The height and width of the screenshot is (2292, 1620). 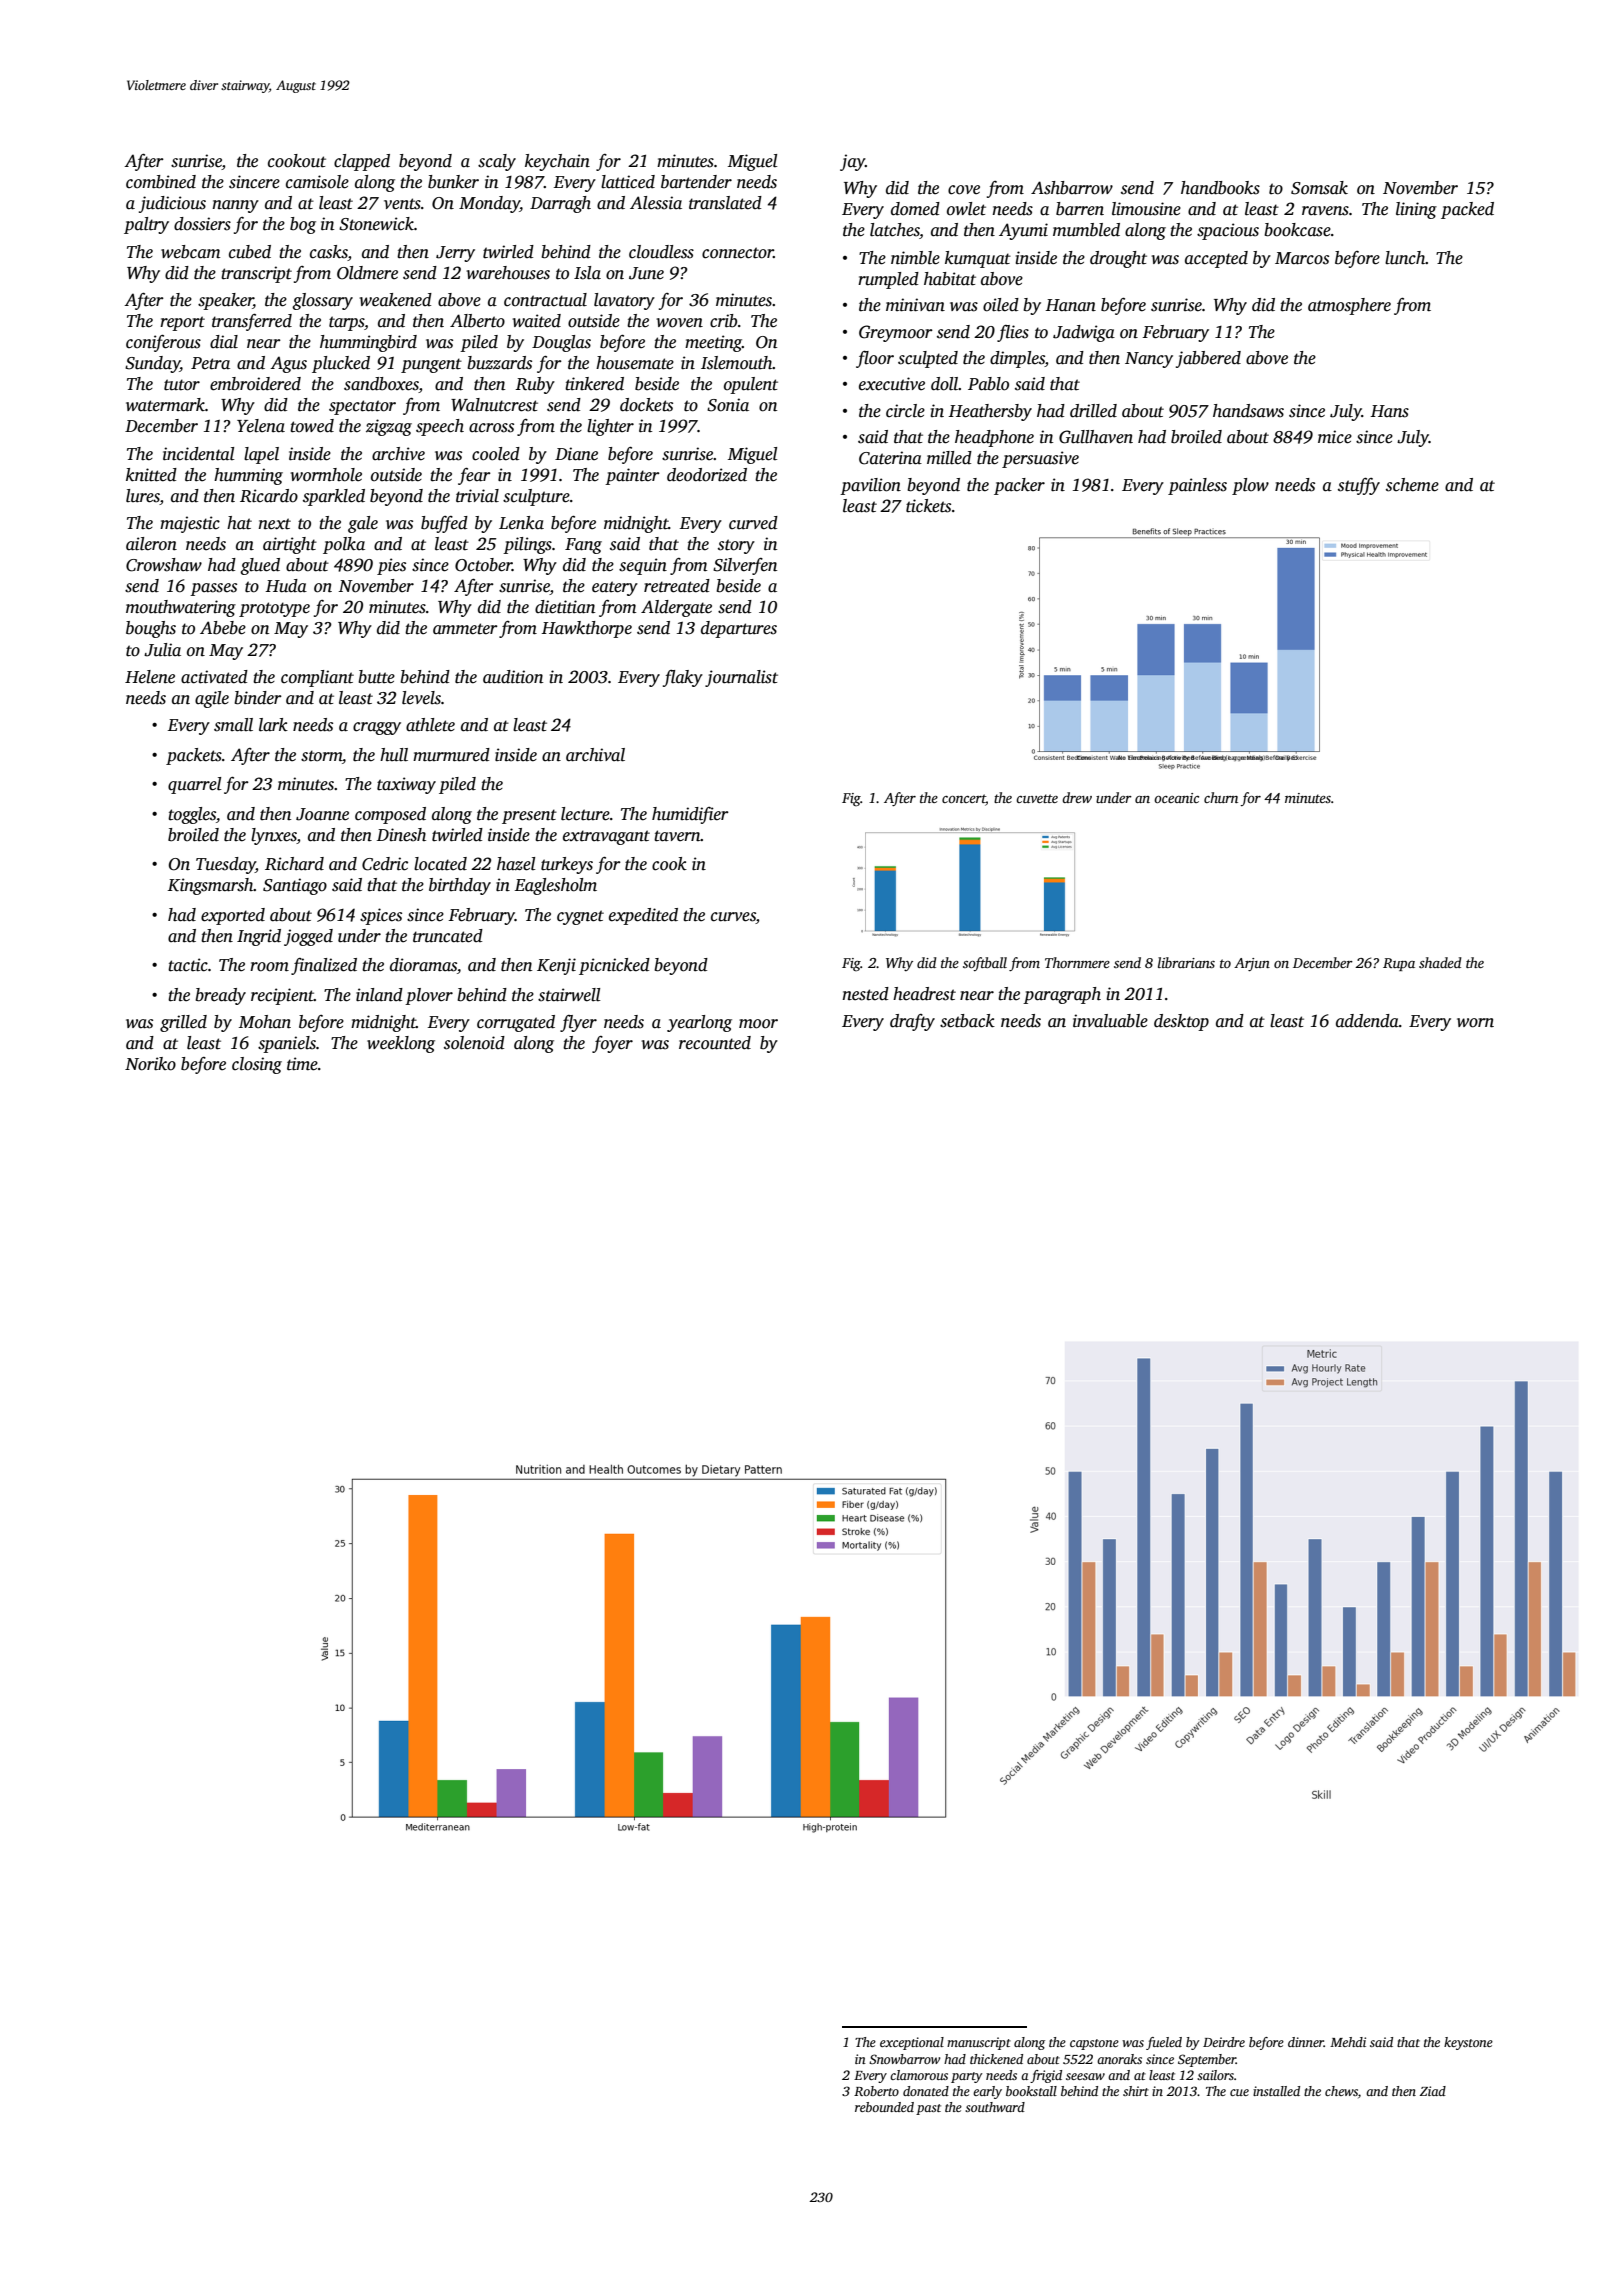 I want to click on Noriko, so click(x=150, y=1064).
